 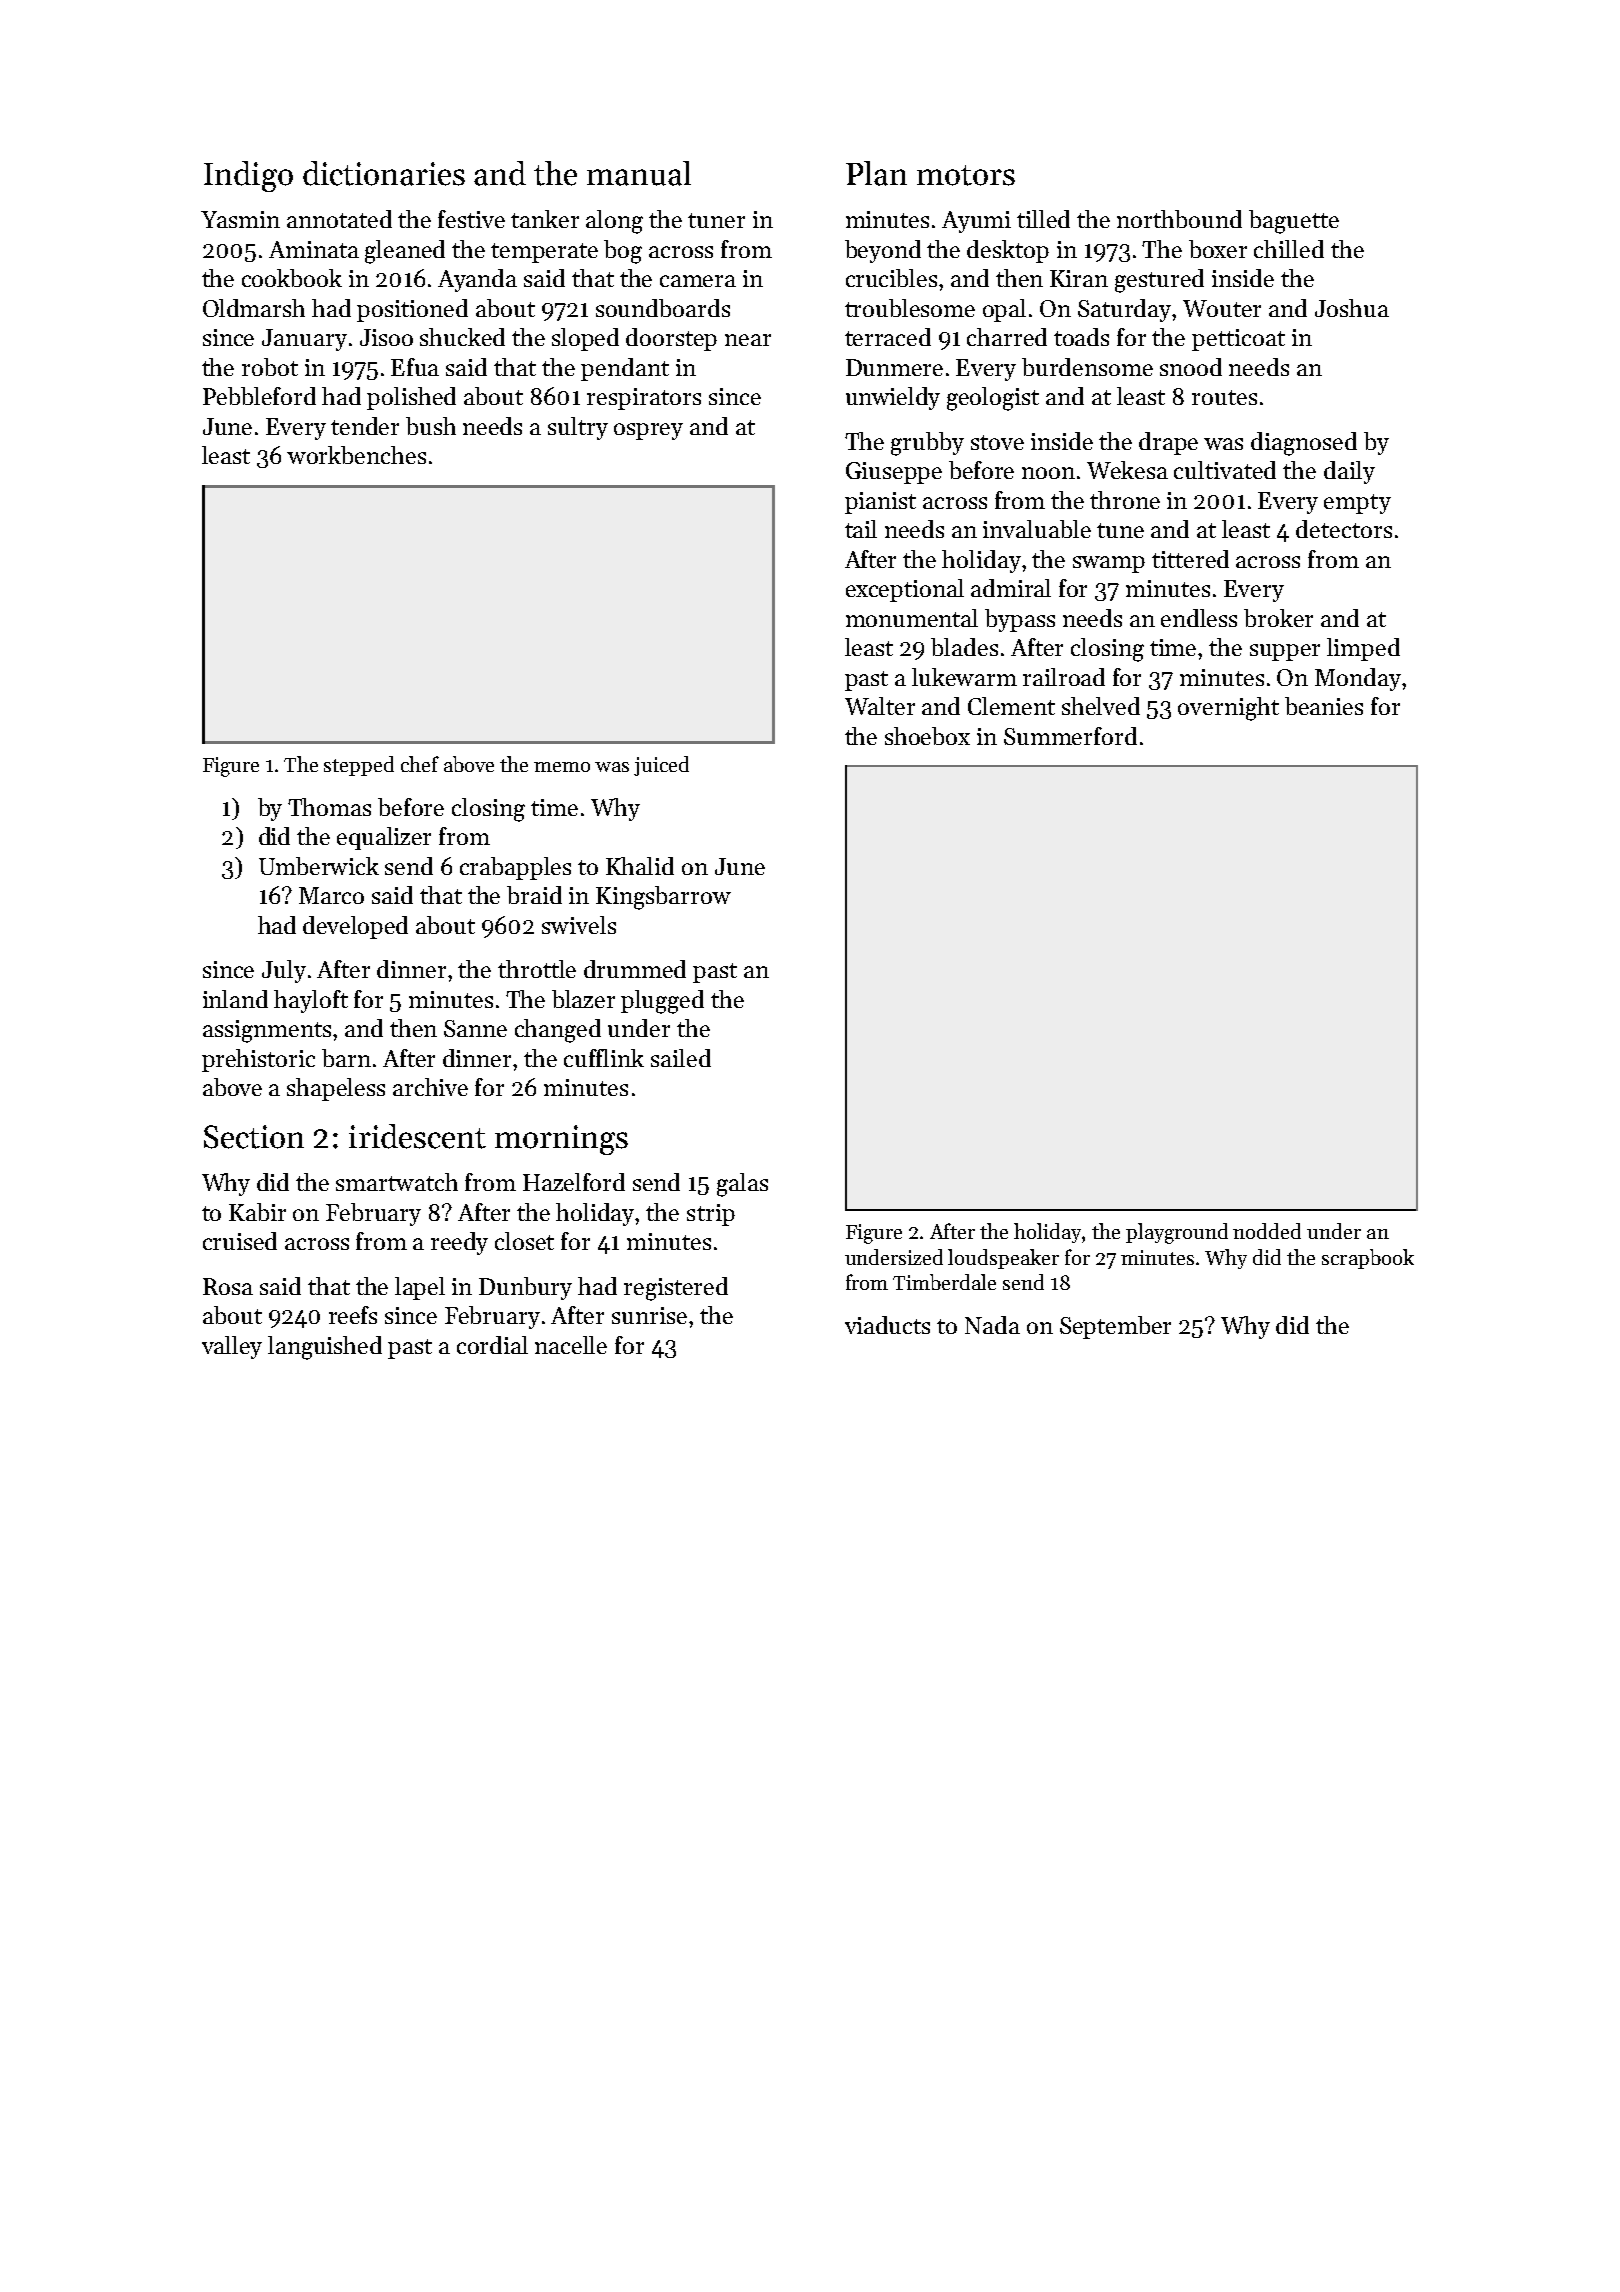 I want to click on Indigo, so click(x=248, y=176).
